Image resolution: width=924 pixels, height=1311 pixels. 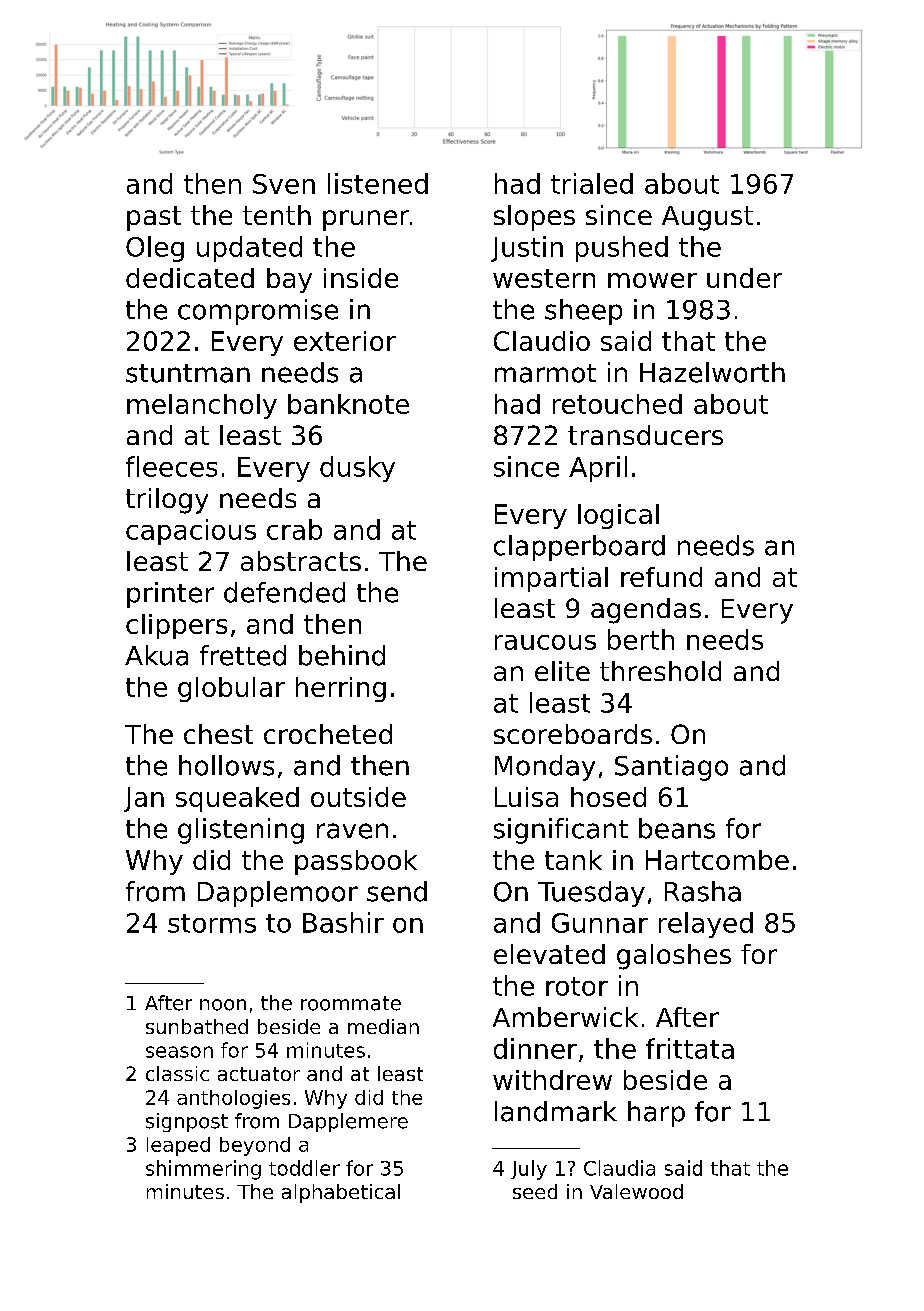 What do you see at coordinates (304, 1168) in the screenshot?
I see `toddler` at bounding box center [304, 1168].
